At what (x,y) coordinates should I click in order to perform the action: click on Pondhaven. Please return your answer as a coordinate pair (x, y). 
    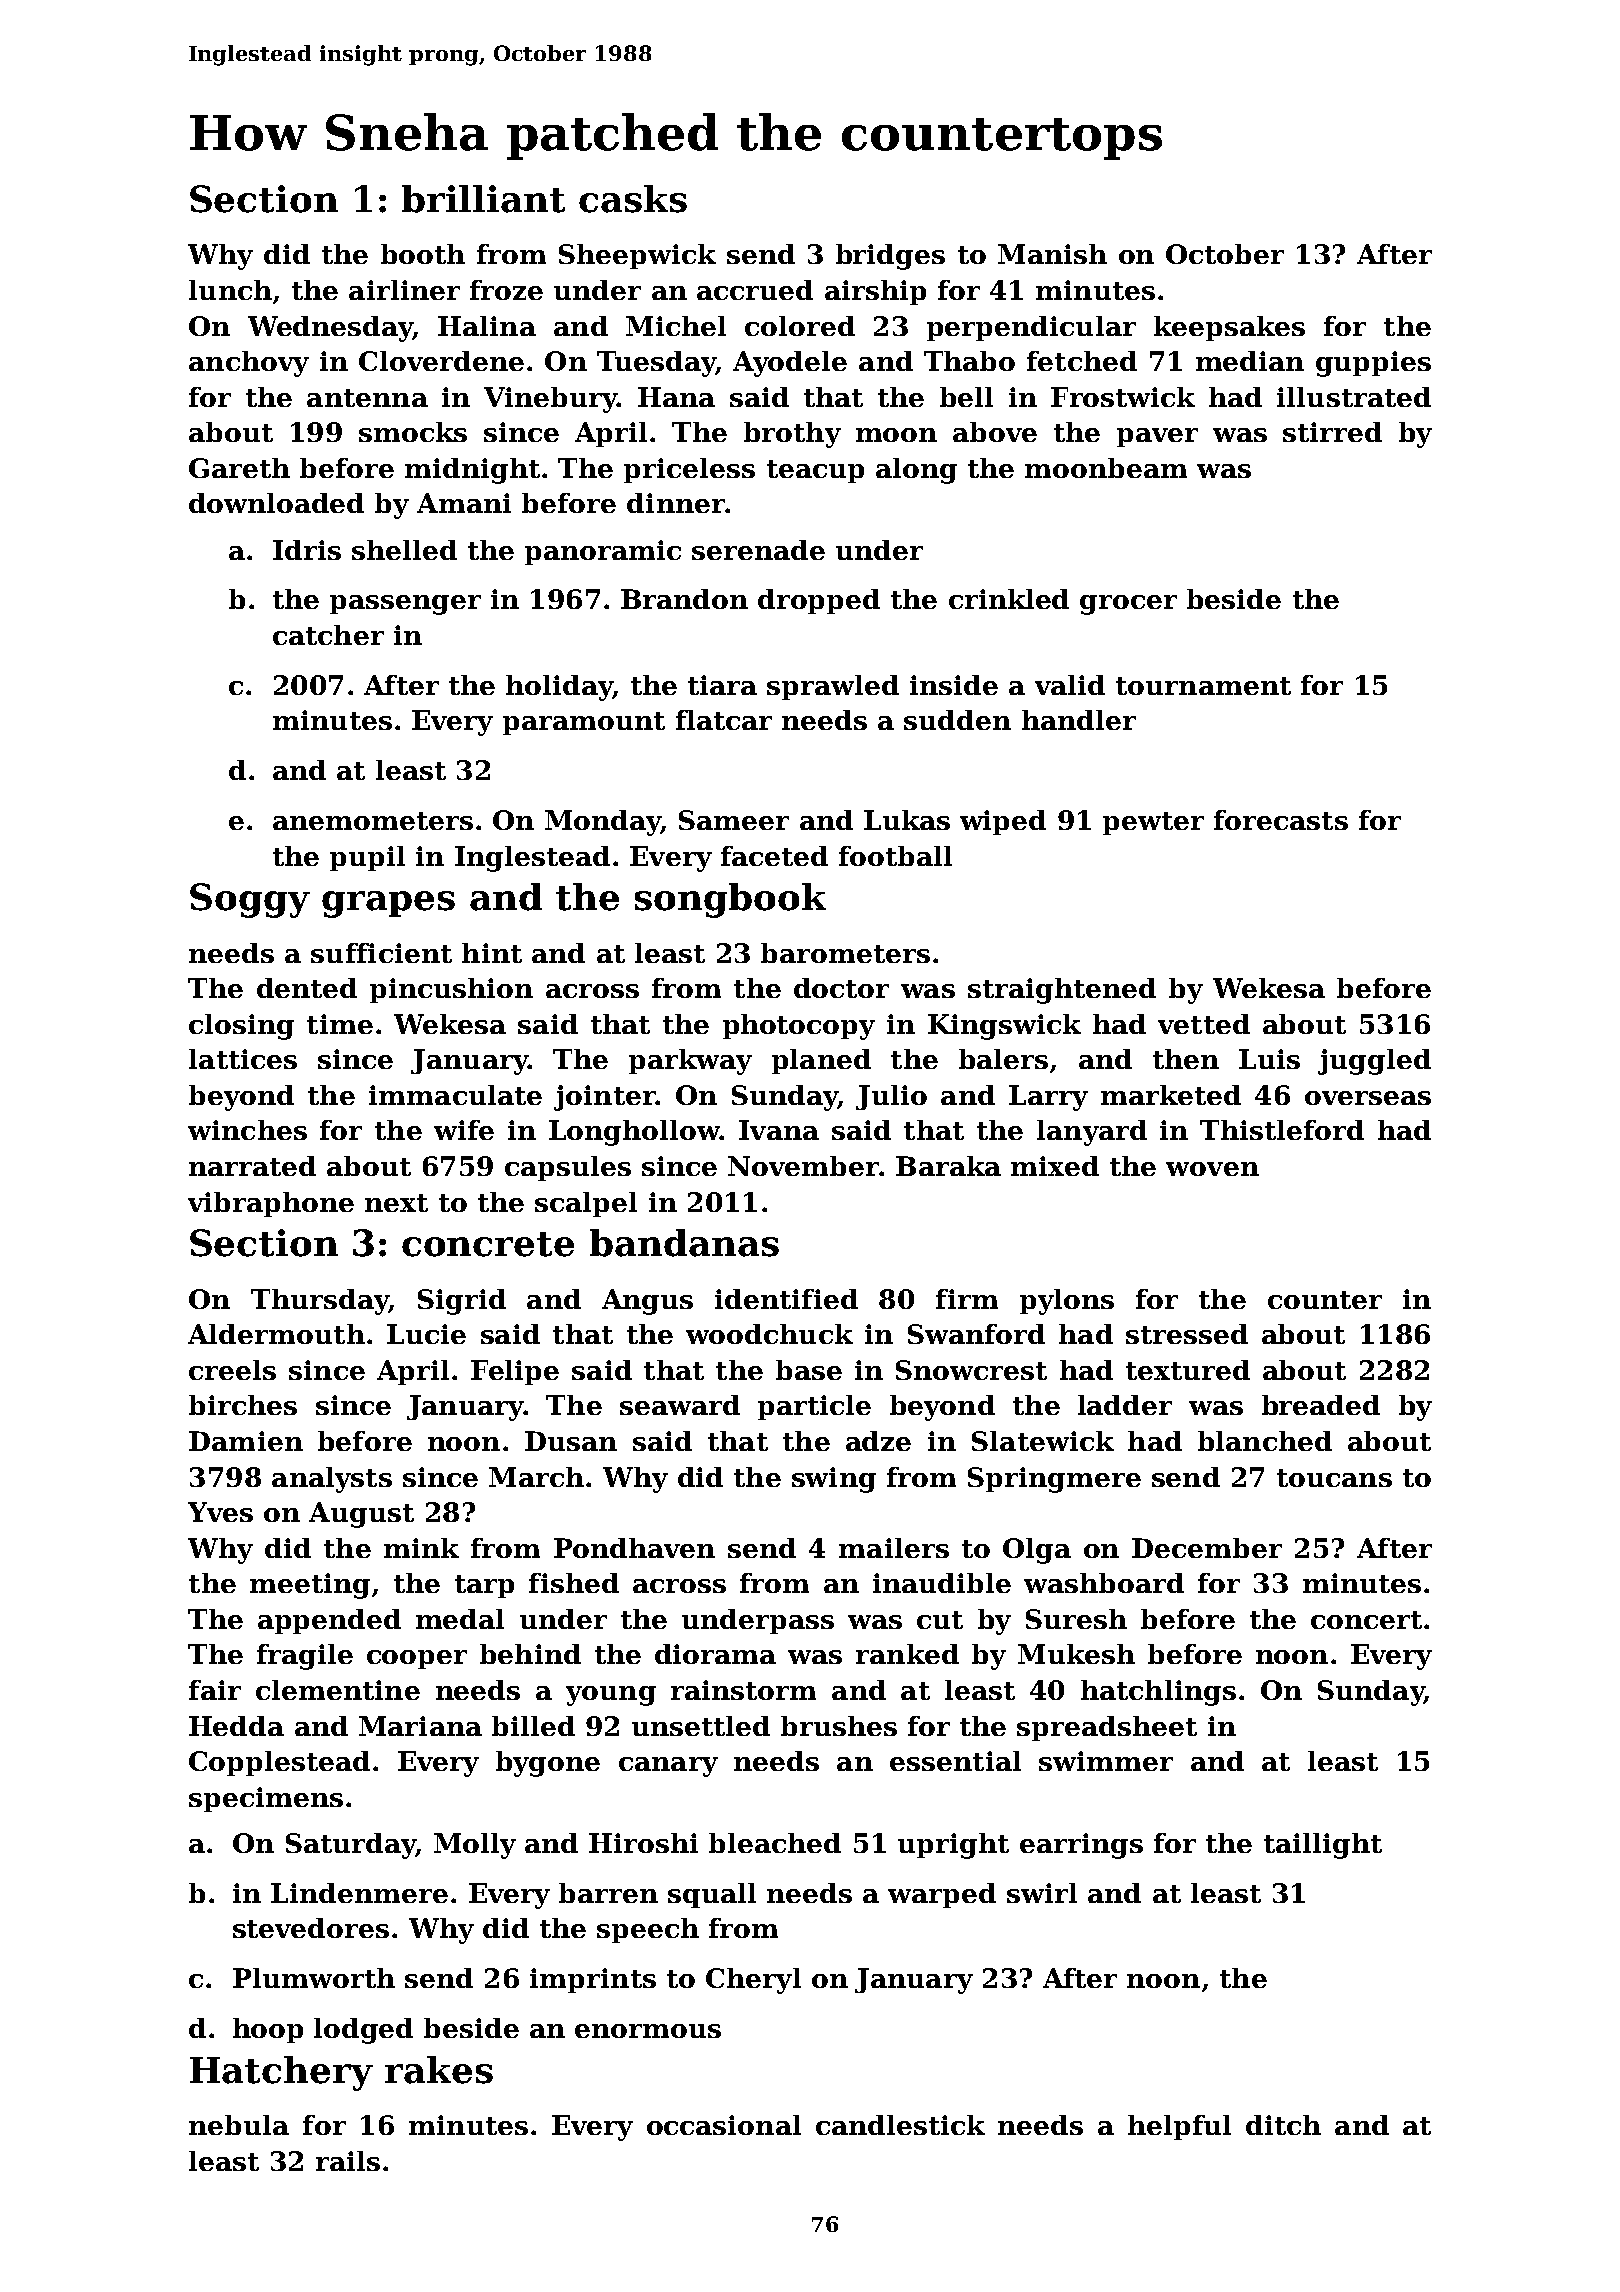
    Looking at the image, I should click on (634, 1548).
